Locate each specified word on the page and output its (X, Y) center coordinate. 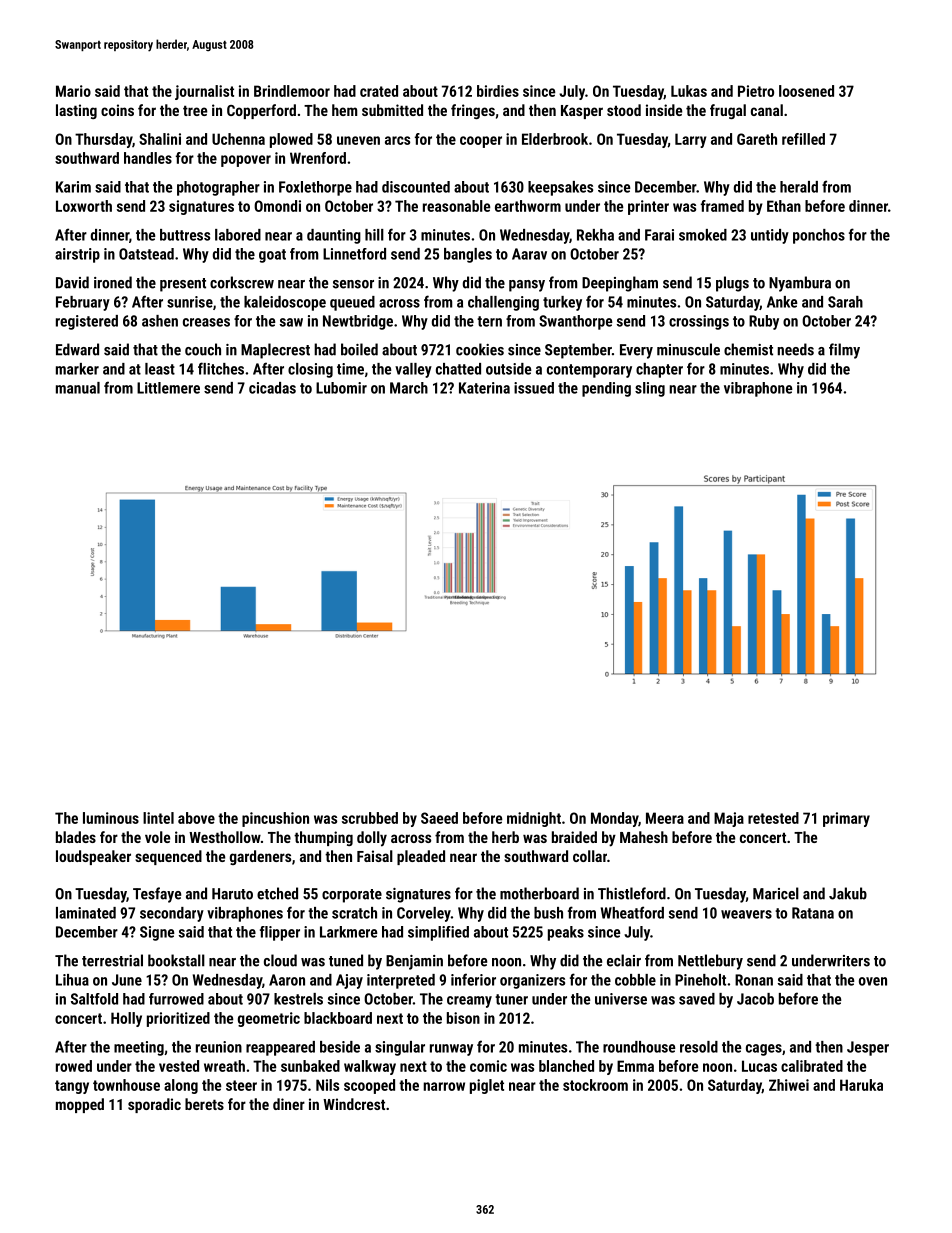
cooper (481, 142)
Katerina (484, 388)
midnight (534, 819)
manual (78, 388)
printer (648, 207)
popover (246, 161)
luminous (111, 818)
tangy (72, 1087)
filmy (844, 351)
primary (846, 819)
